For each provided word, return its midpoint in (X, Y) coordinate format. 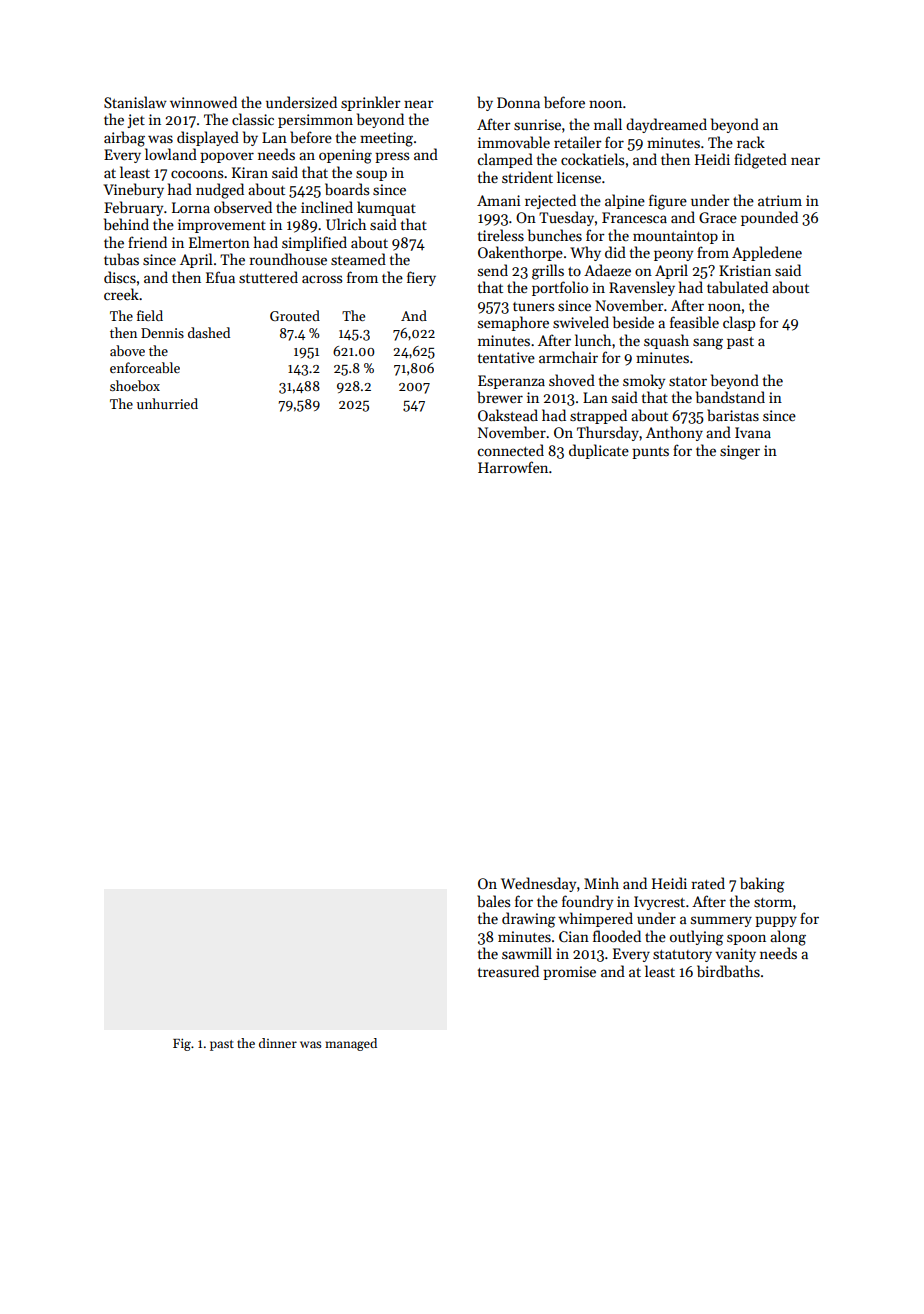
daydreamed (666, 125)
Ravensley (642, 288)
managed (351, 1044)
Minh (601, 883)
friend (147, 242)
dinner (278, 1043)
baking (762, 885)
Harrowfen (513, 467)
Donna (518, 102)
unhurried (167, 403)
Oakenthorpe (520, 253)
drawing (529, 920)
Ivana (753, 432)
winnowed (203, 102)
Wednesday (538, 884)
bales (493, 901)
